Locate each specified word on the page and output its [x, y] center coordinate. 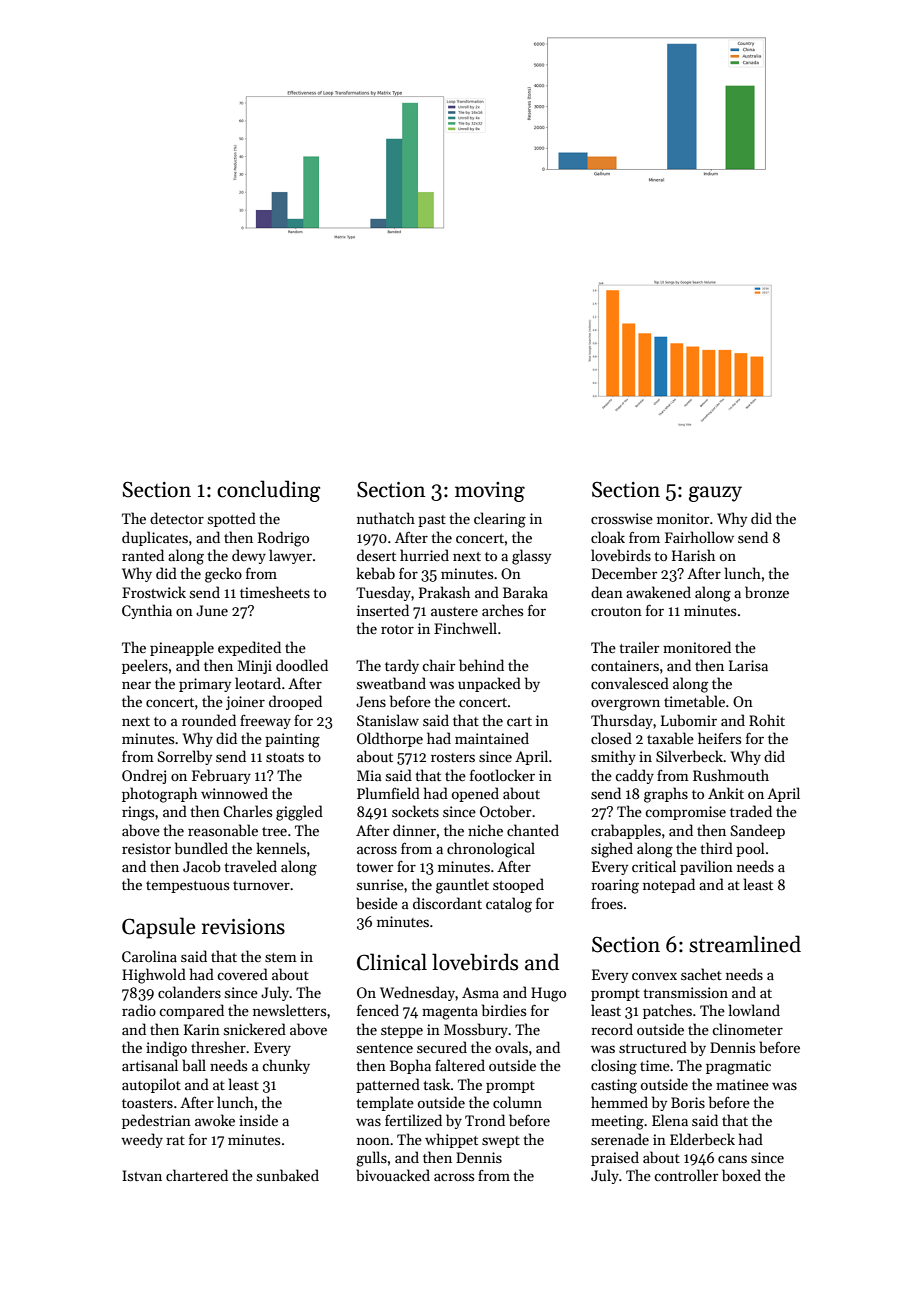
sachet [701, 974]
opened [475, 794]
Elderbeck [702, 1139]
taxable [670, 738]
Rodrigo [283, 539]
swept [501, 1142]
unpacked [489, 684]
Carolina [149, 956]
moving [490, 492]
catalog [509, 905]
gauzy [715, 494]
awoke [215, 1120]
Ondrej [144, 776]
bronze [767, 592]
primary [205, 685]
